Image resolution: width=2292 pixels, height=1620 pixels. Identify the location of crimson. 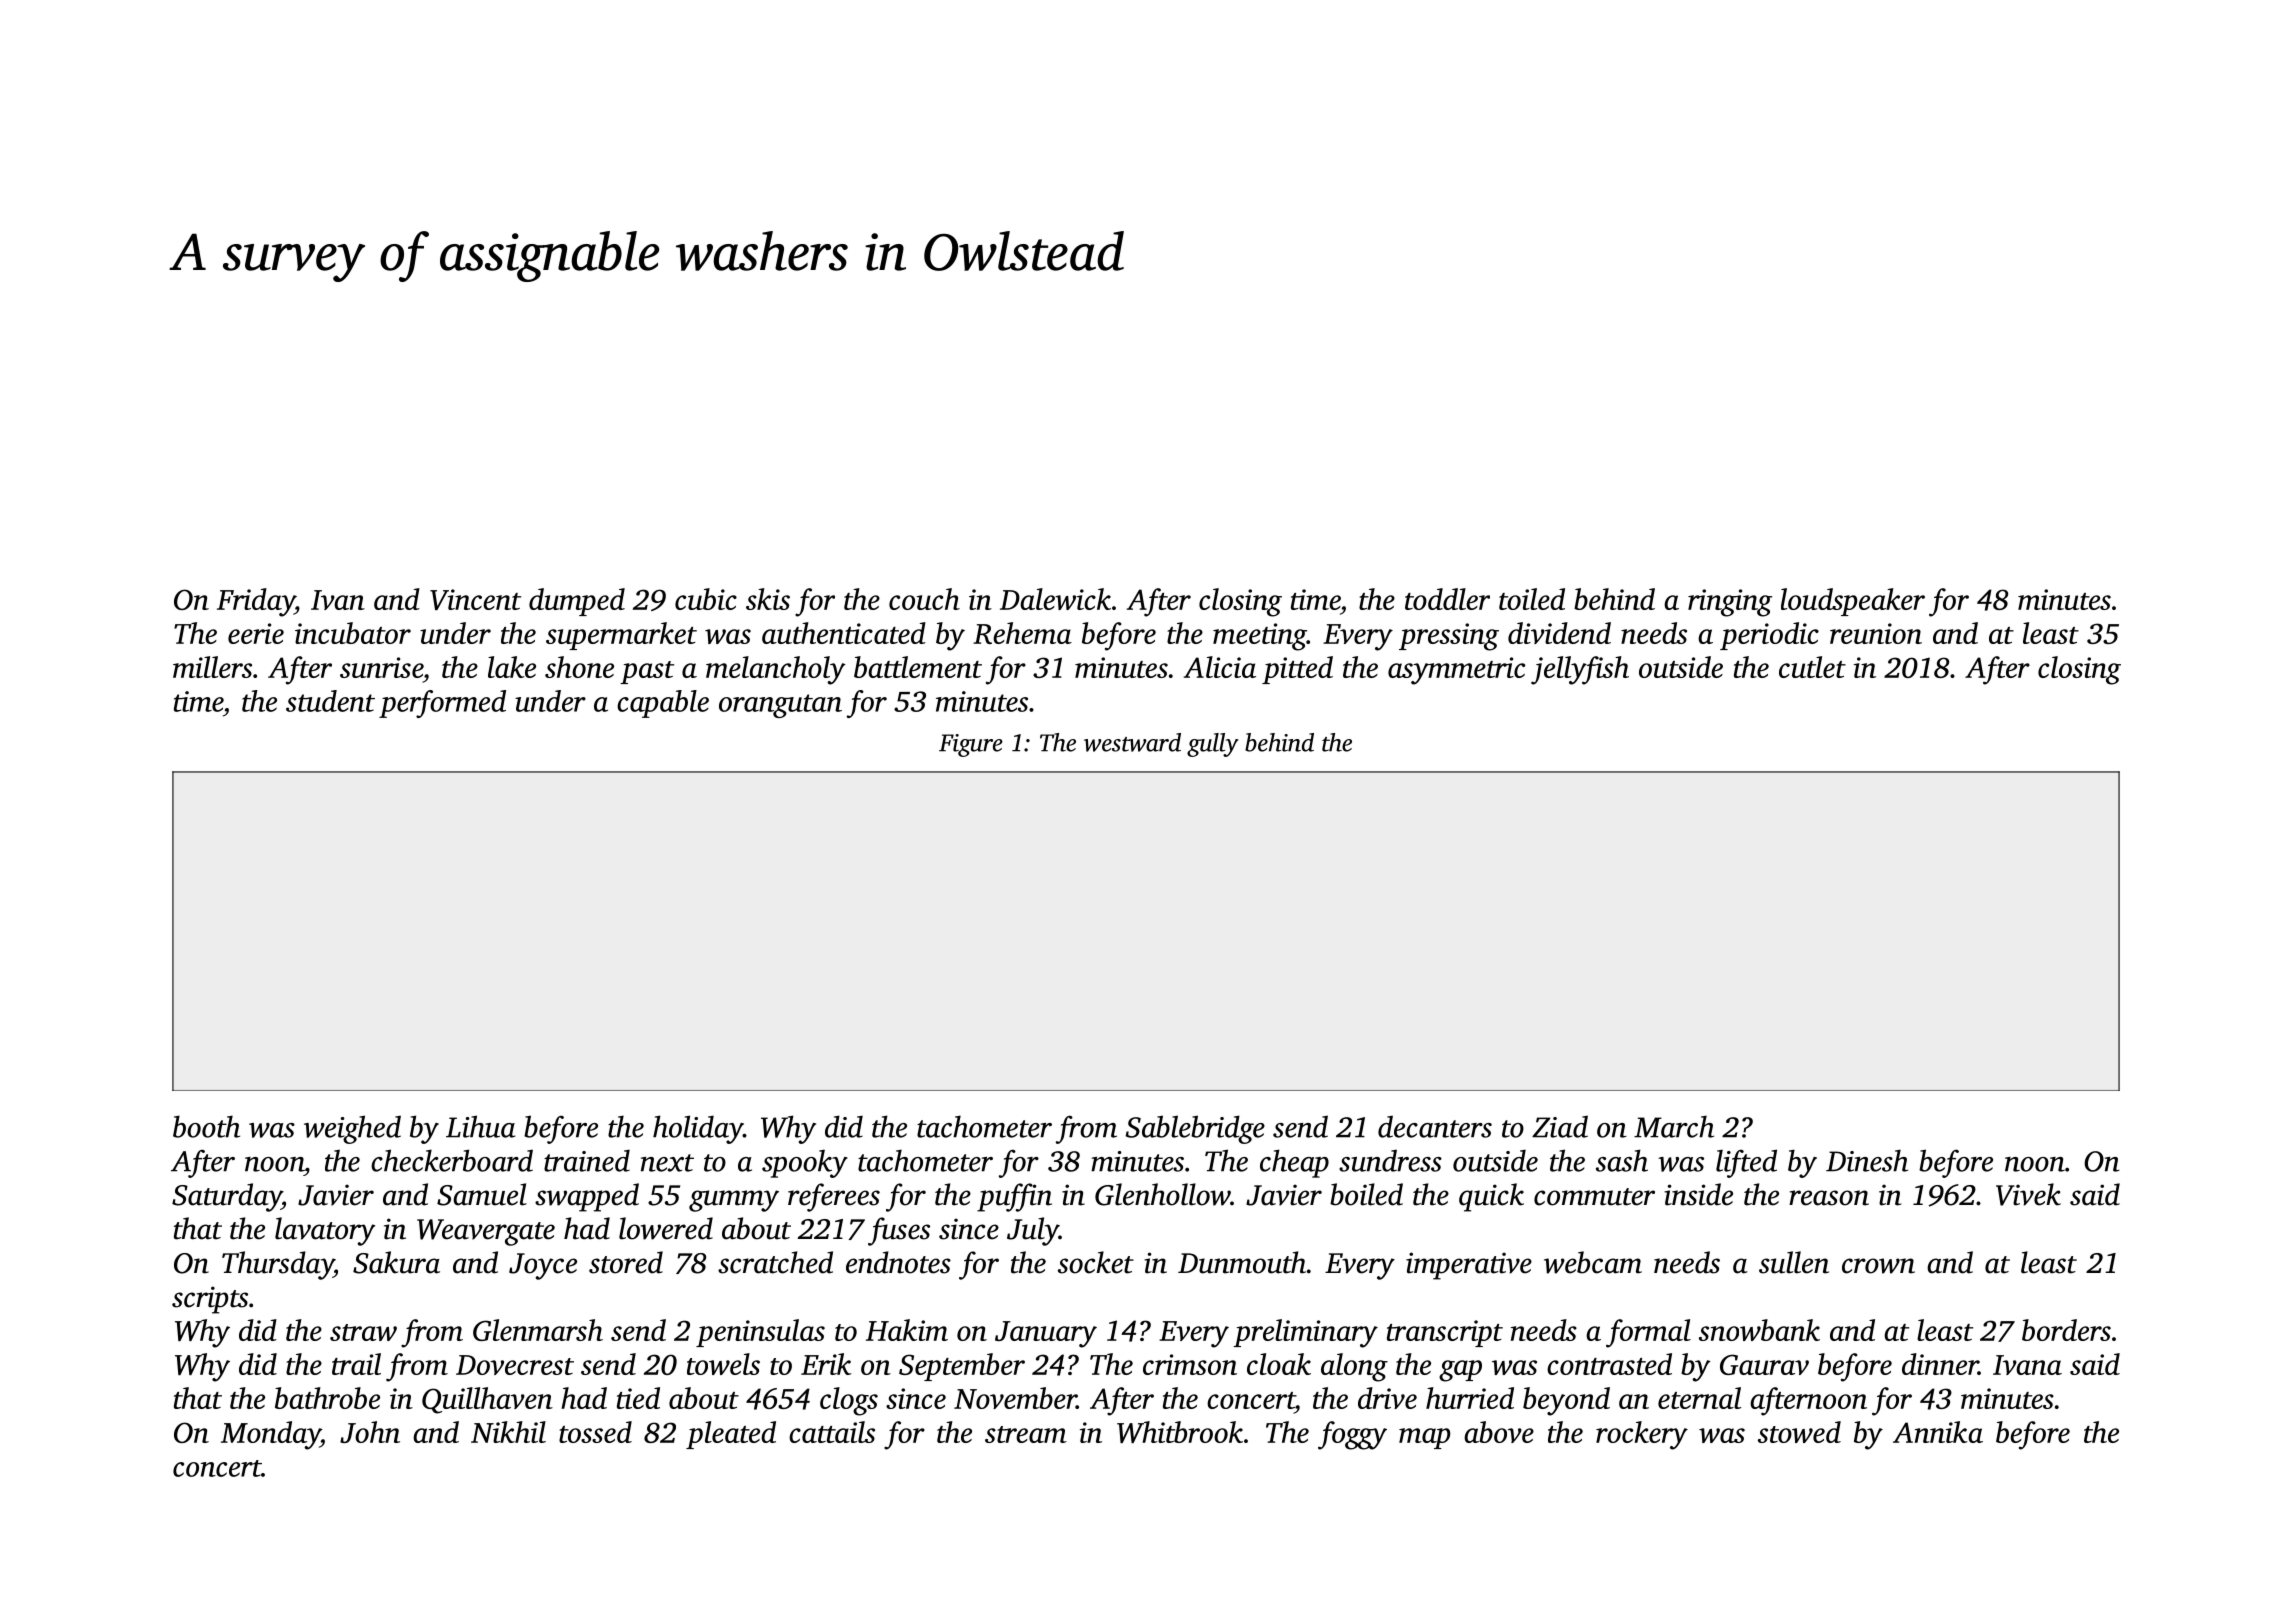
(1190, 1364).
